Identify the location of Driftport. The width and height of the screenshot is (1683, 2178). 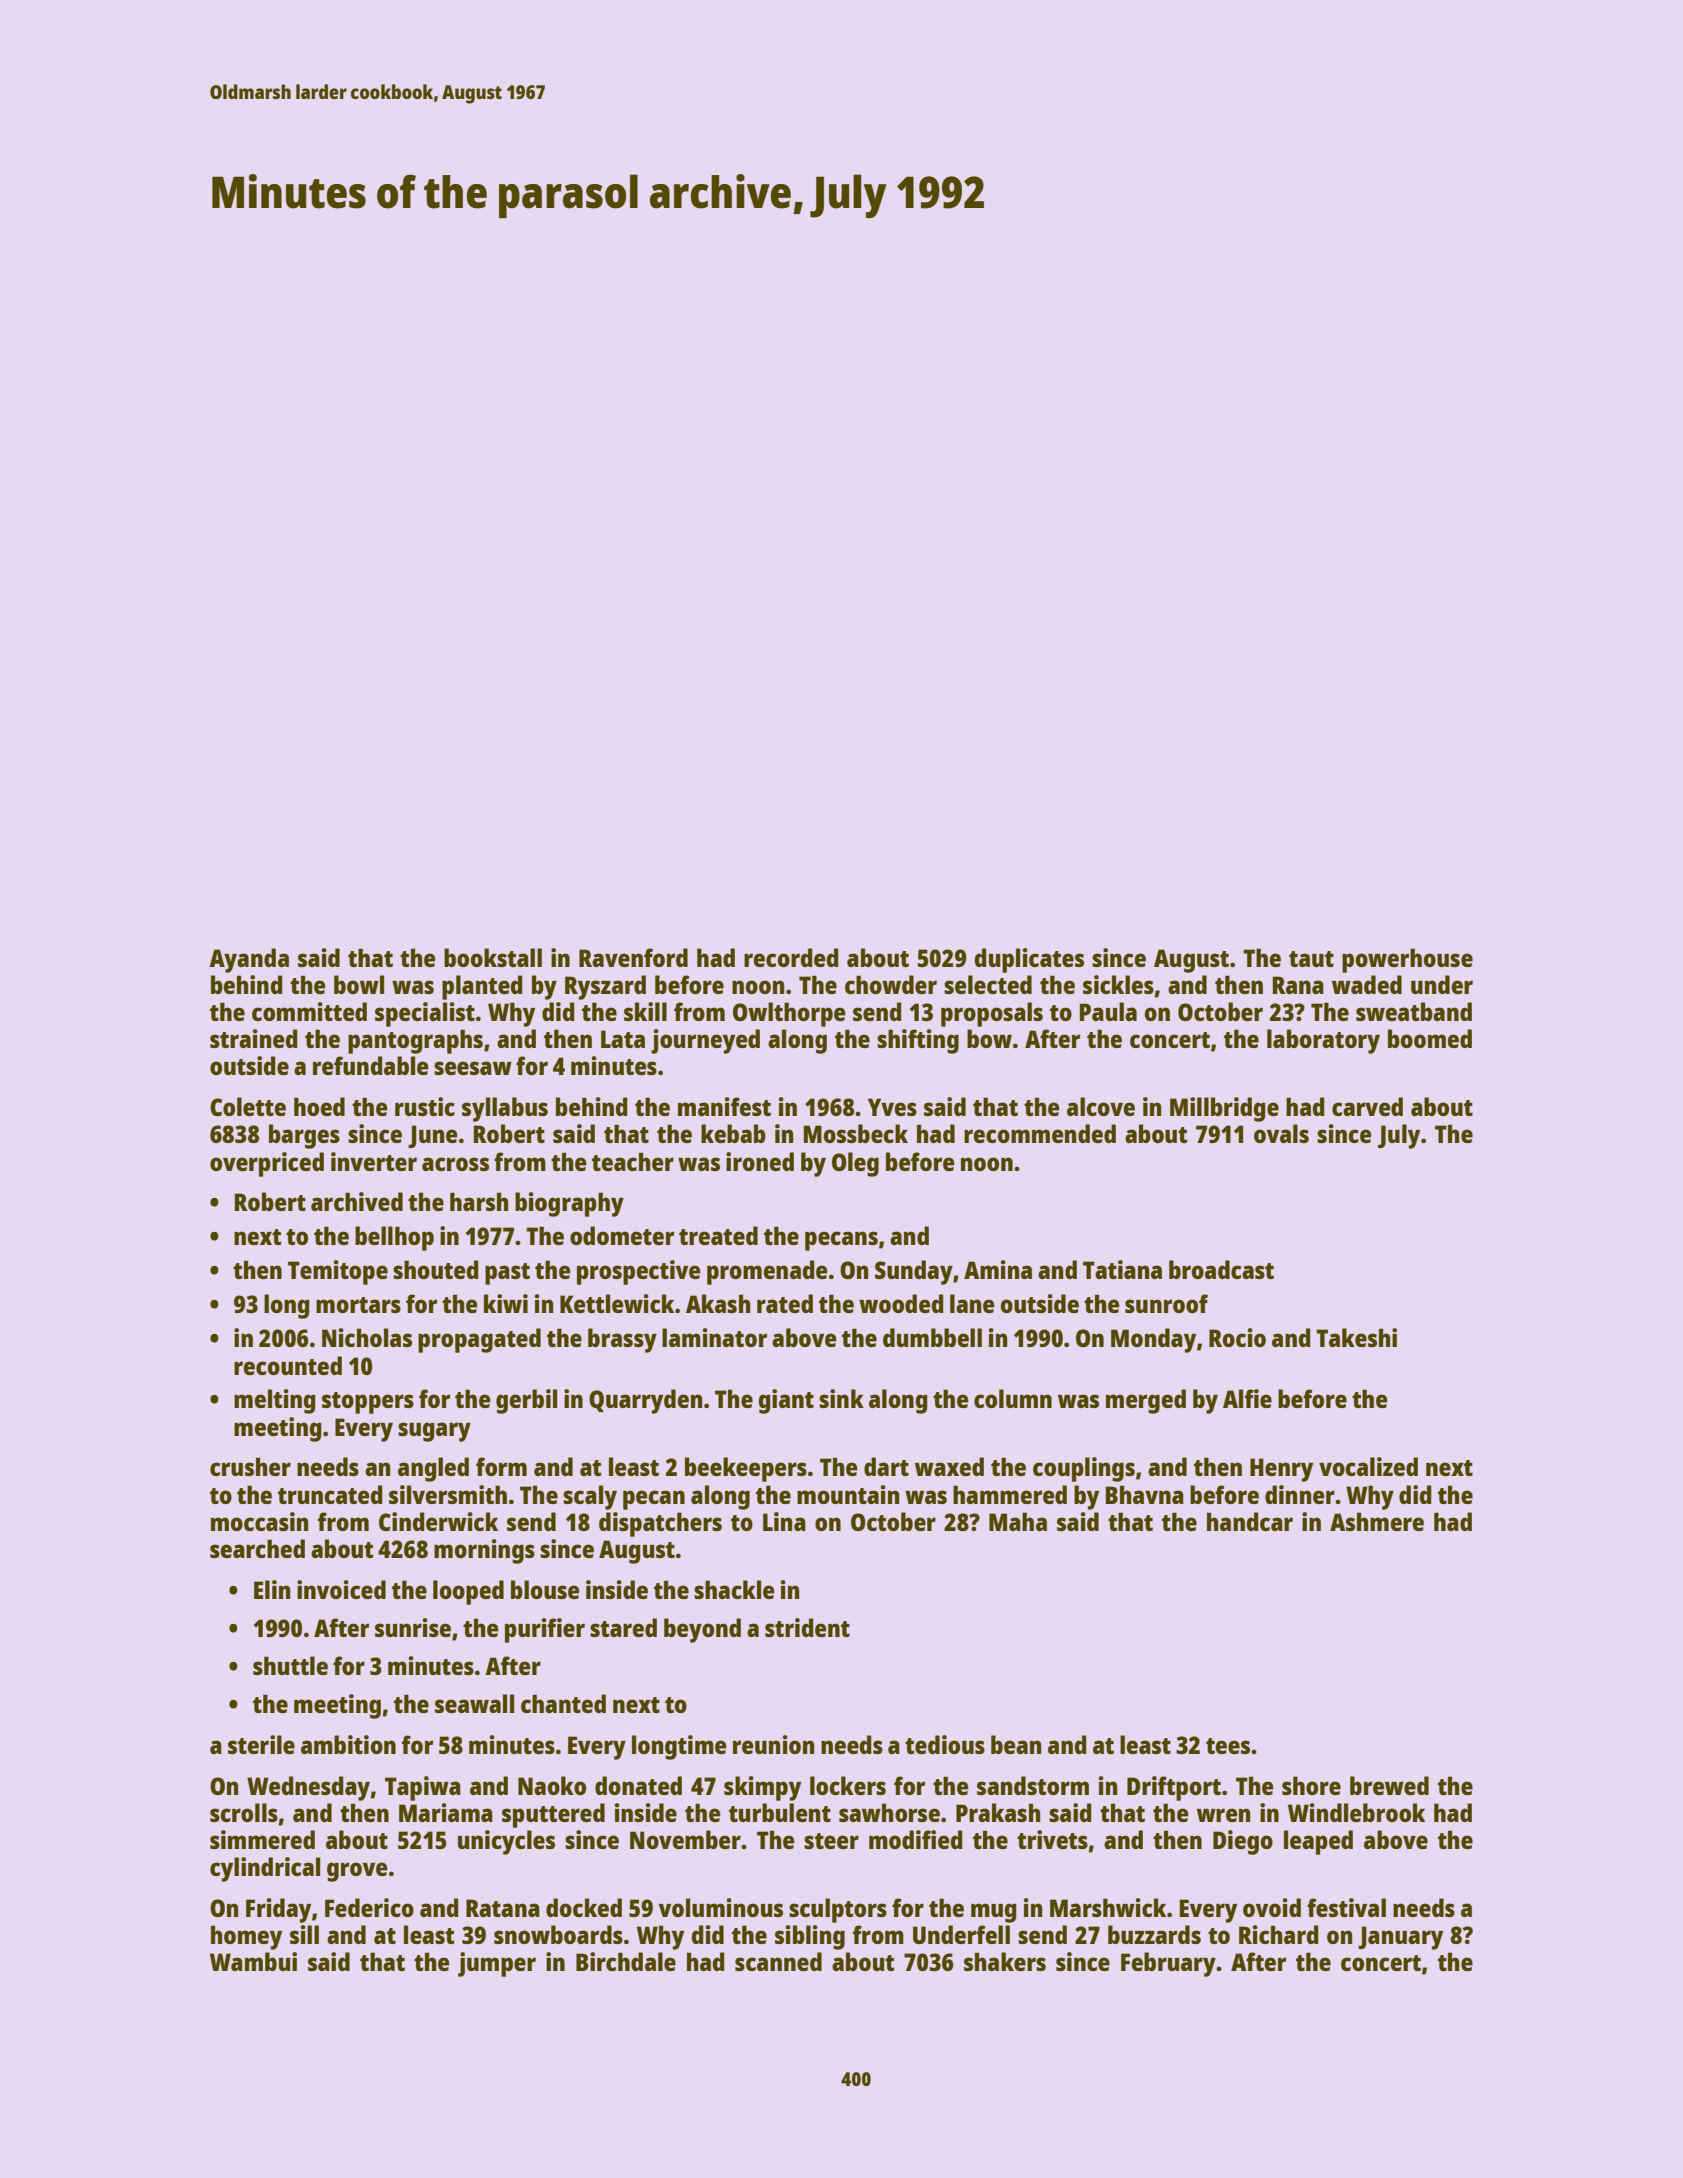
(1174, 1788).
